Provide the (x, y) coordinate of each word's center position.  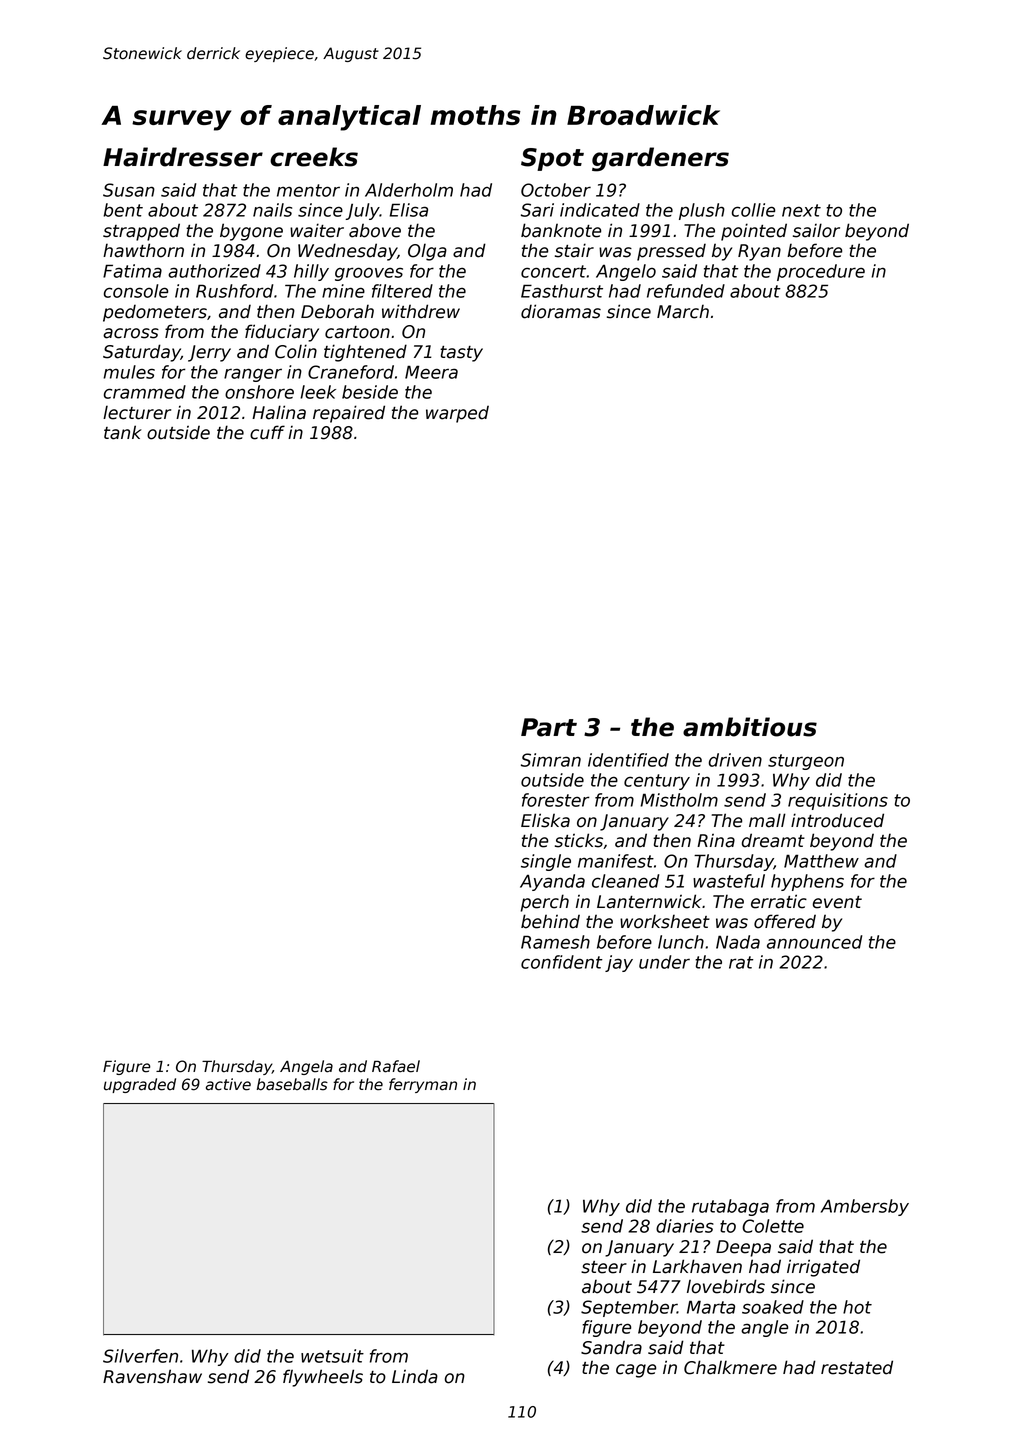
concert (553, 271)
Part (549, 727)
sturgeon (806, 762)
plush (702, 211)
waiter (317, 230)
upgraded (140, 1085)
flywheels (323, 1378)
